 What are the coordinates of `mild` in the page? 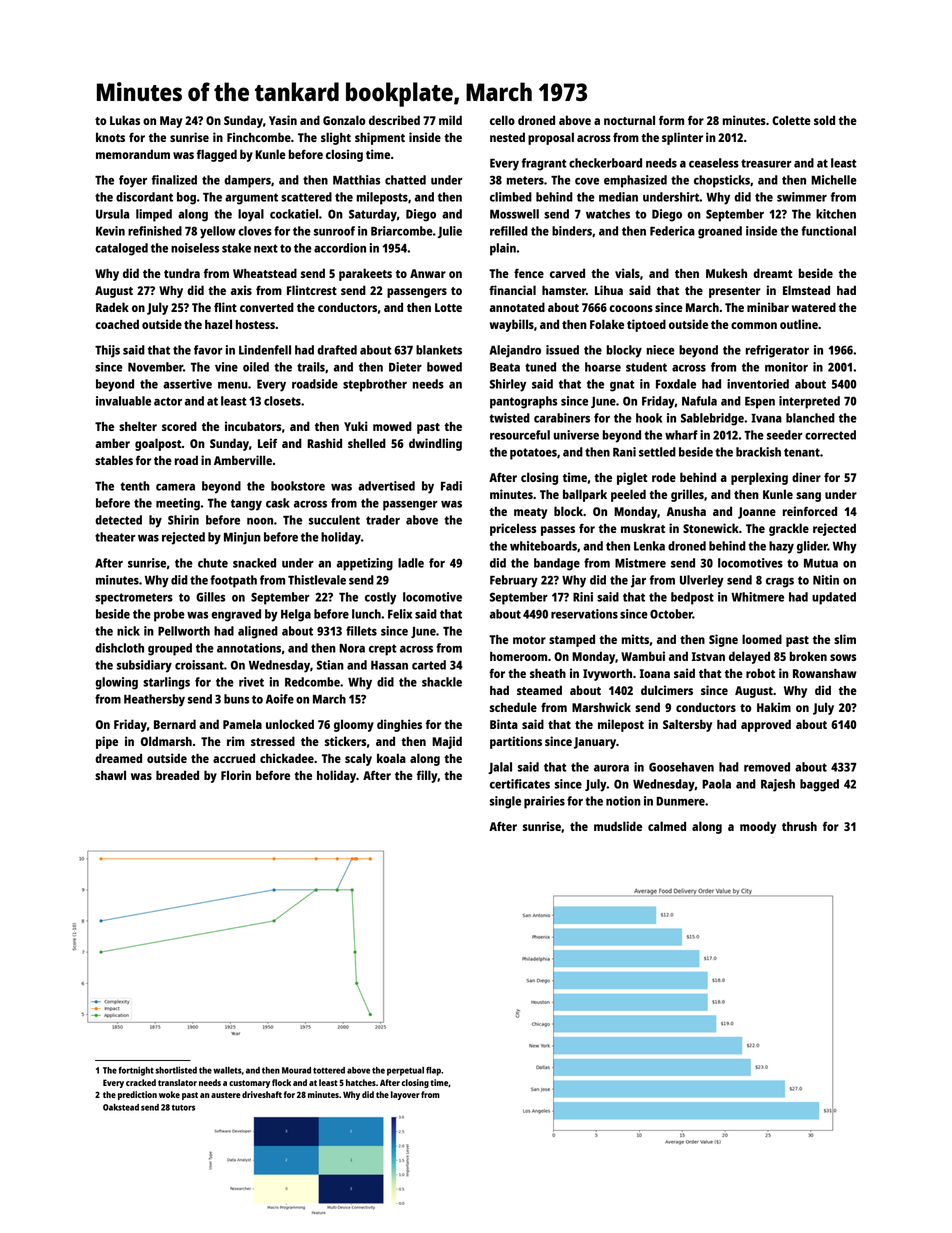 It's located at (450, 120).
